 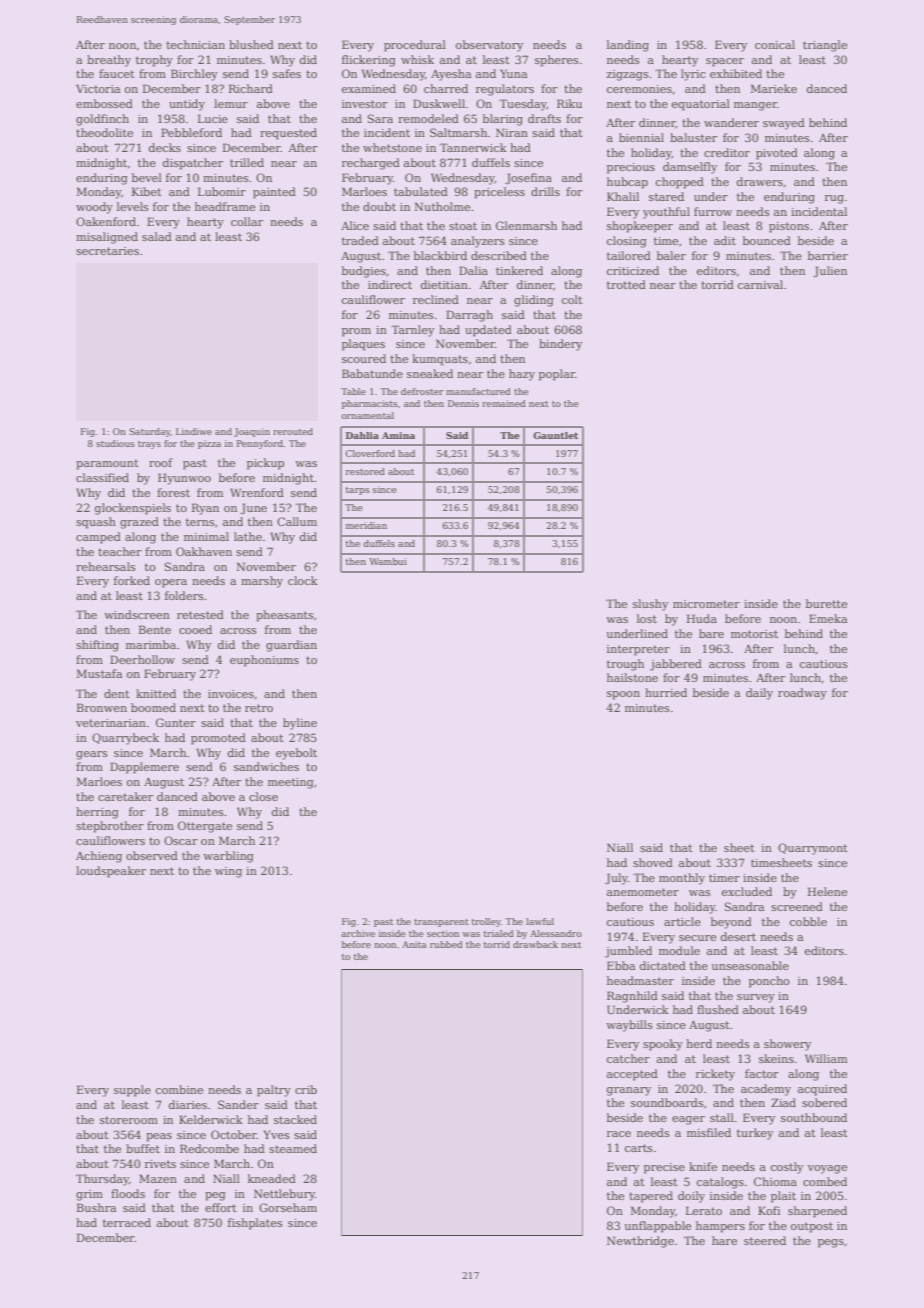 What do you see at coordinates (288, 134) in the screenshot?
I see `requested` at bounding box center [288, 134].
